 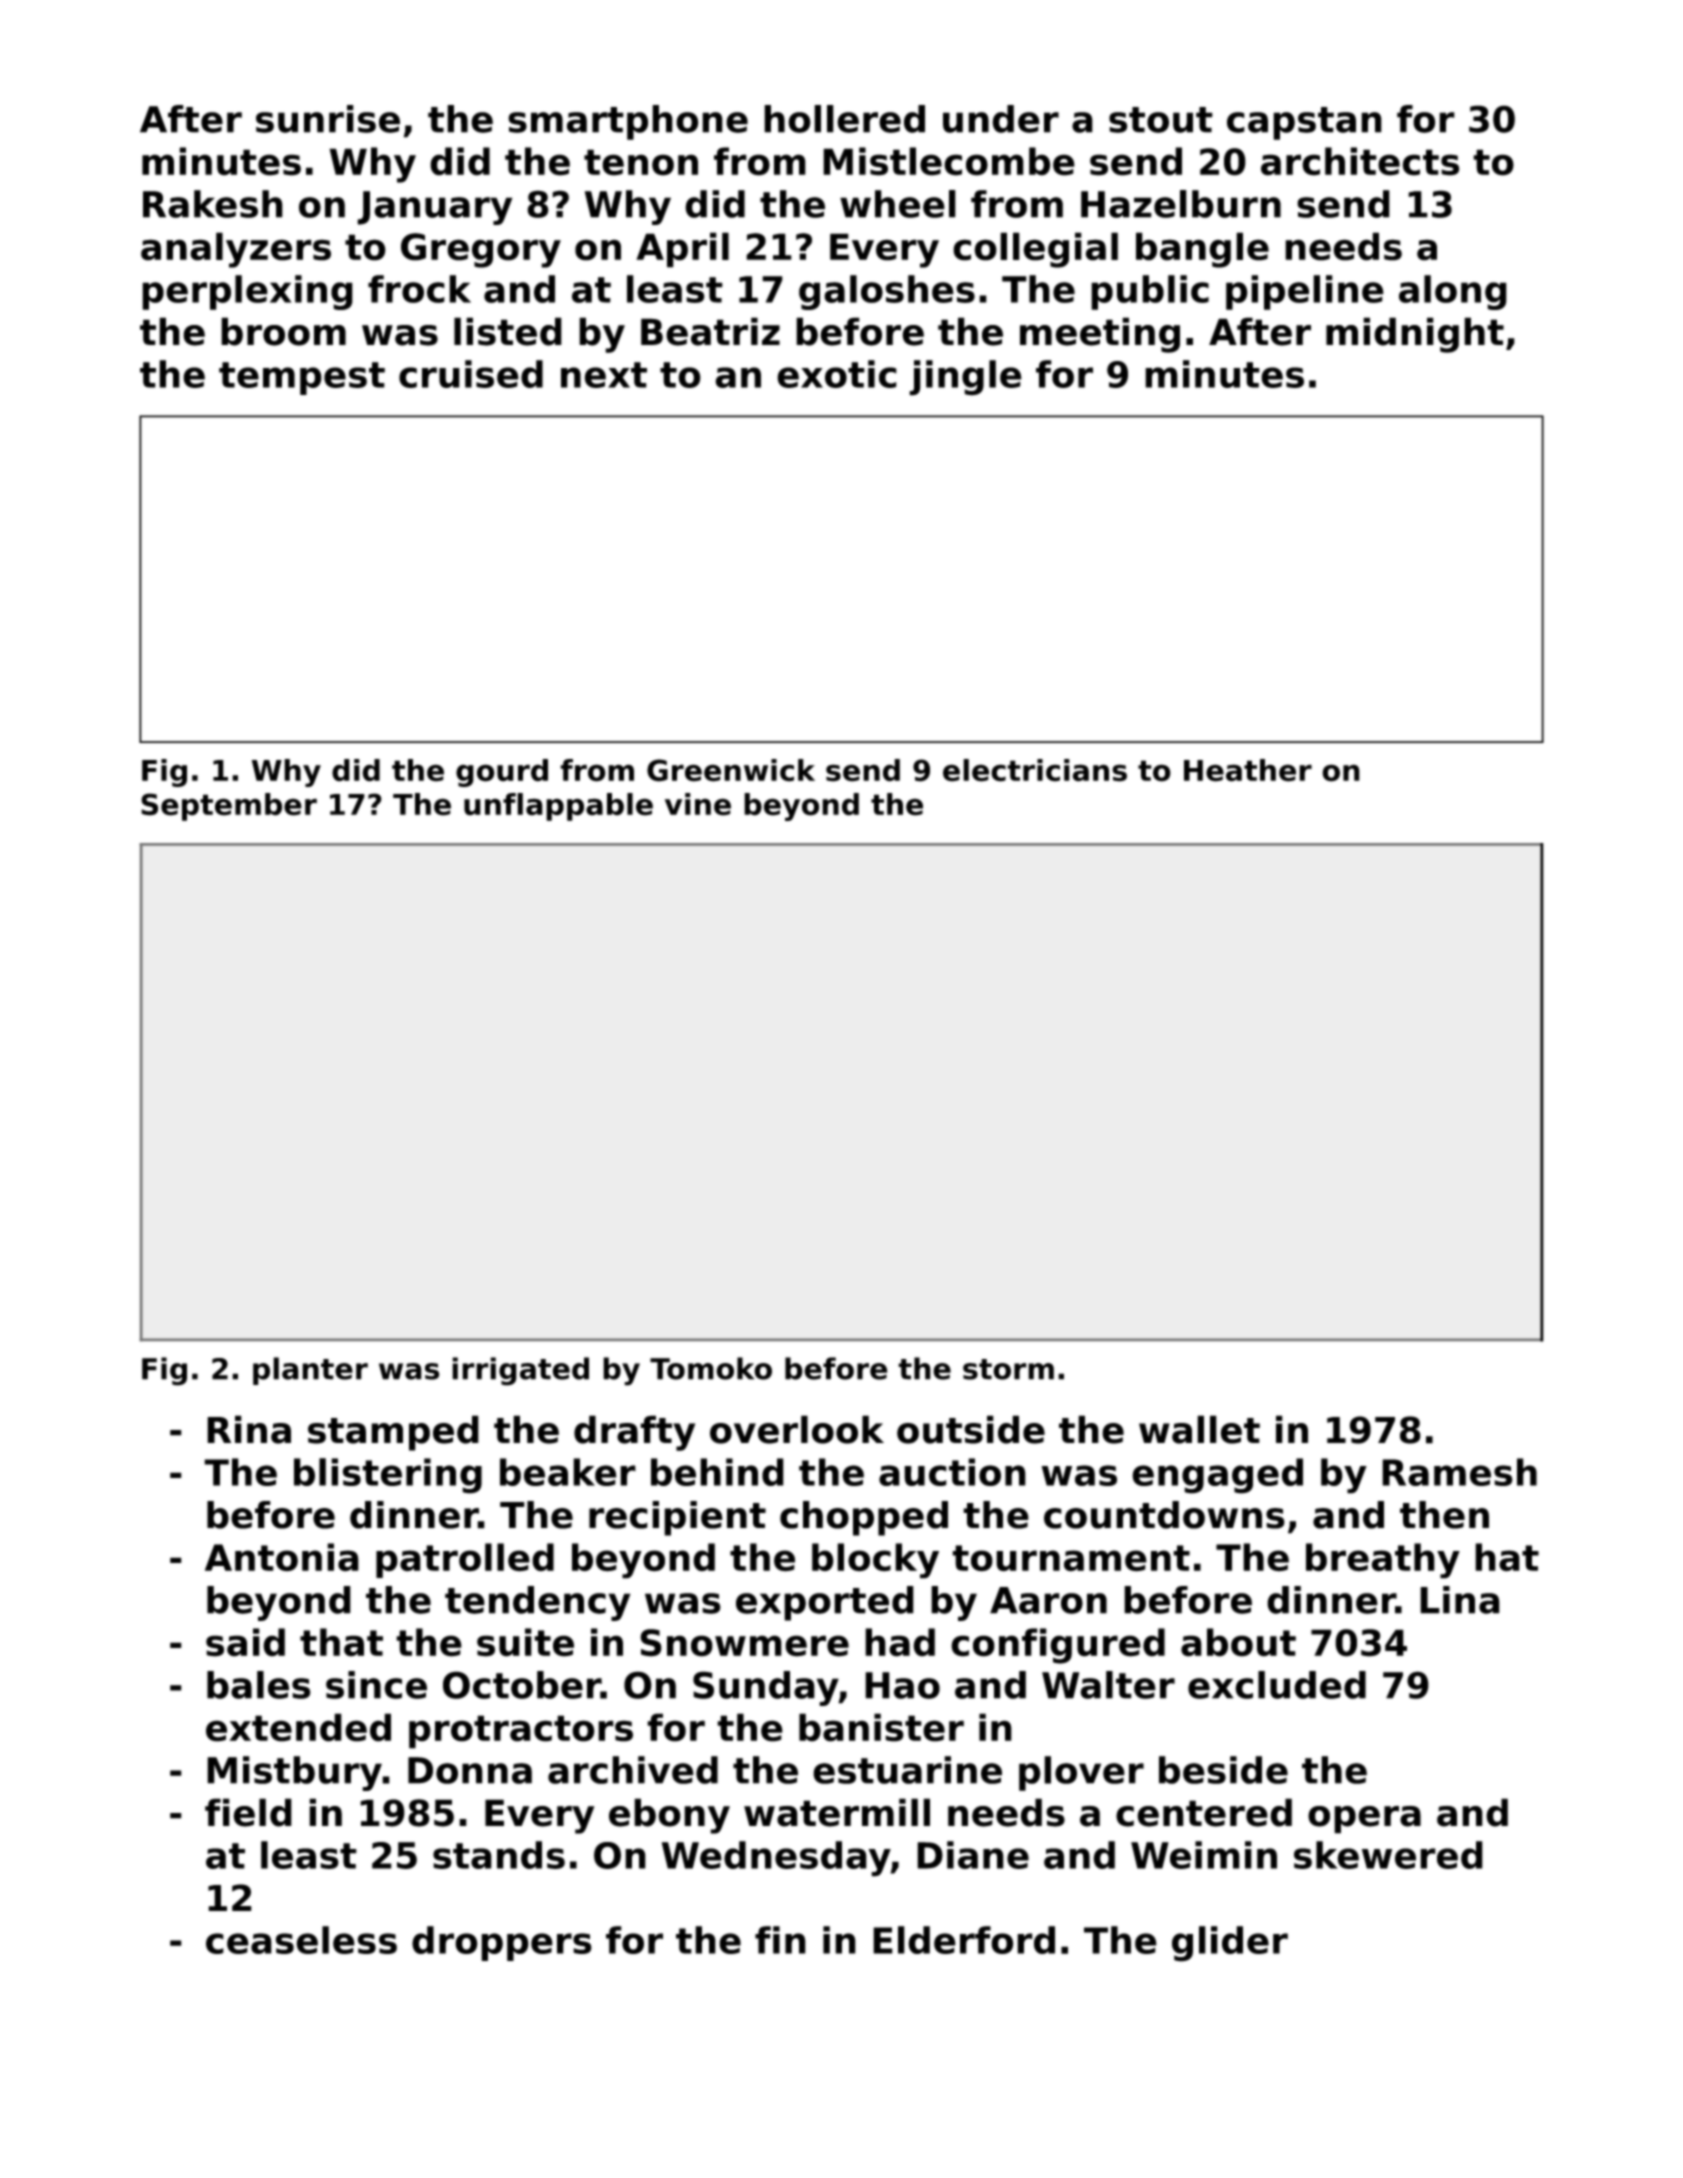 What do you see at coordinates (907, 1770) in the screenshot?
I see `estuarine` at bounding box center [907, 1770].
